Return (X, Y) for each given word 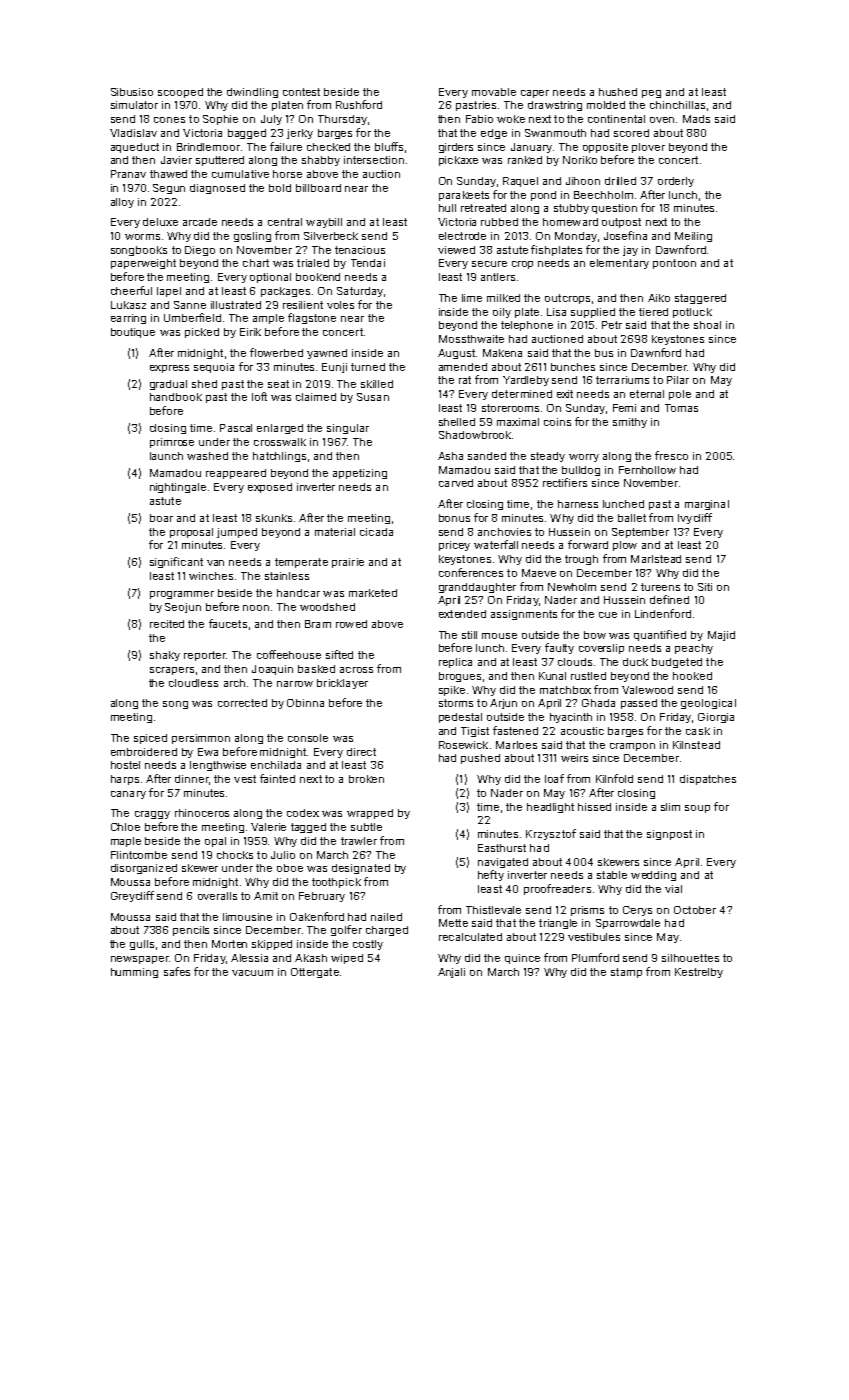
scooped (180, 93)
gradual (168, 385)
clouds (575, 662)
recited (167, 624)
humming (134, 973)
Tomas (681, 408)
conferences (471, 572)
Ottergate (315, 973)
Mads (696, 119)
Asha (450, 456)
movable (494, 92)
